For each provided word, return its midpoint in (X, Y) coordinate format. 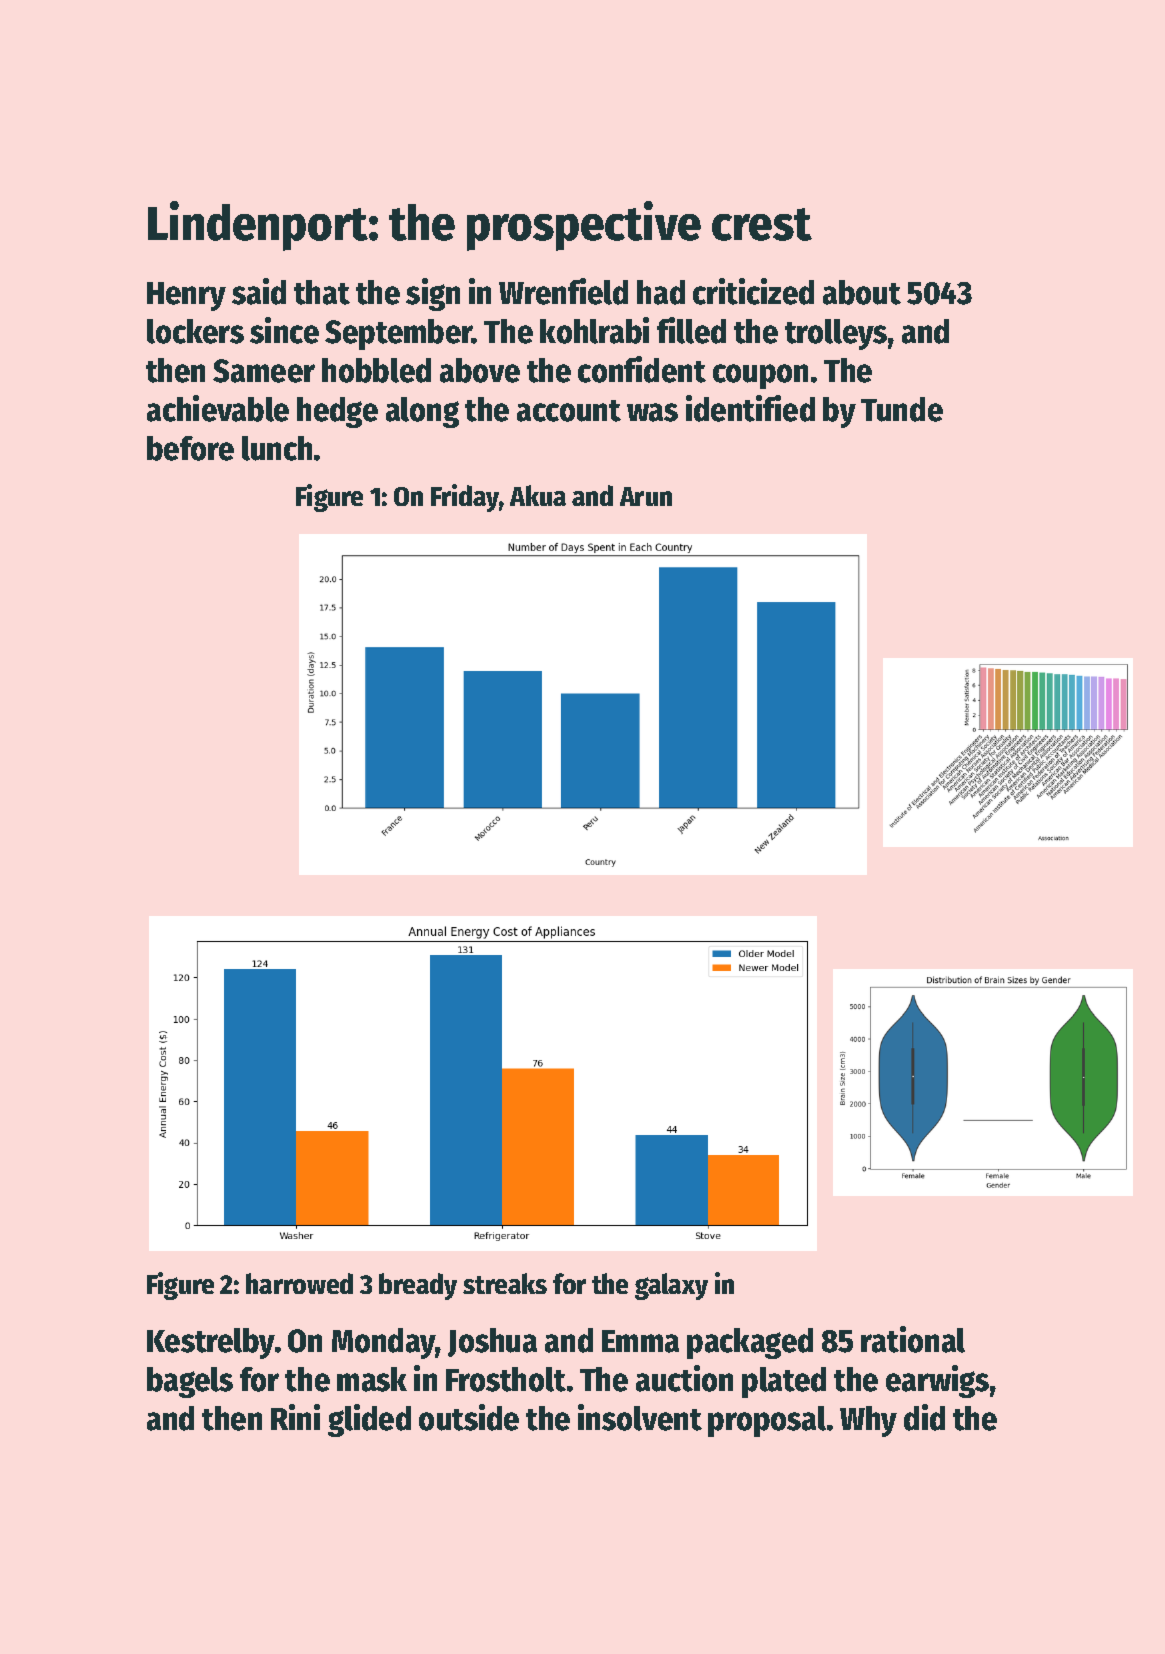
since (284, 330)
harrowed (299, 1283)
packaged (750, 1343)
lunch (277, 448)
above (480, 370)
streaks (505, 1283)
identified (750, 408)
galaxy (671, 1286)
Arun (646, 496)
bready (418, 1286)
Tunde (902, 409)
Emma (640, 1341)
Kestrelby (211, 1343)
